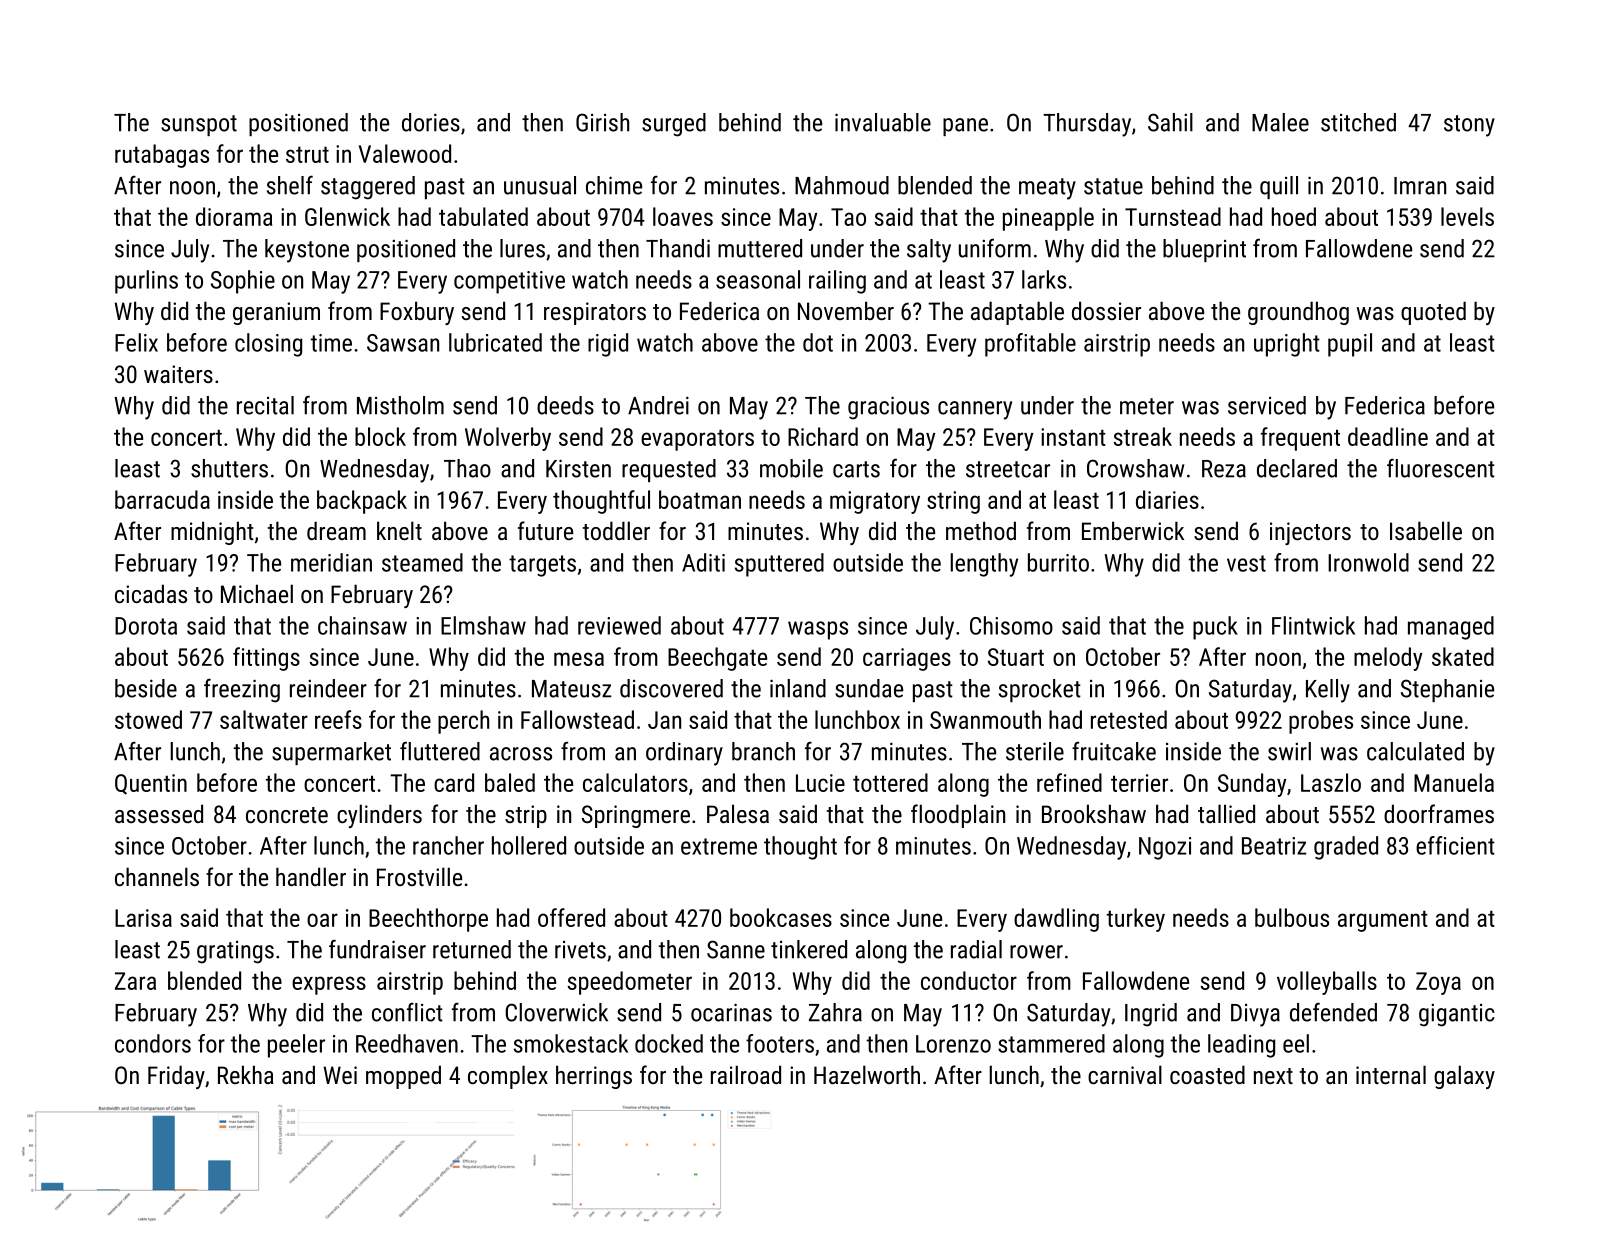 This document has height=1243, width=1609. Describe the element at coordinates (347, 216) in the document. I see `Glenwick` at that location.
